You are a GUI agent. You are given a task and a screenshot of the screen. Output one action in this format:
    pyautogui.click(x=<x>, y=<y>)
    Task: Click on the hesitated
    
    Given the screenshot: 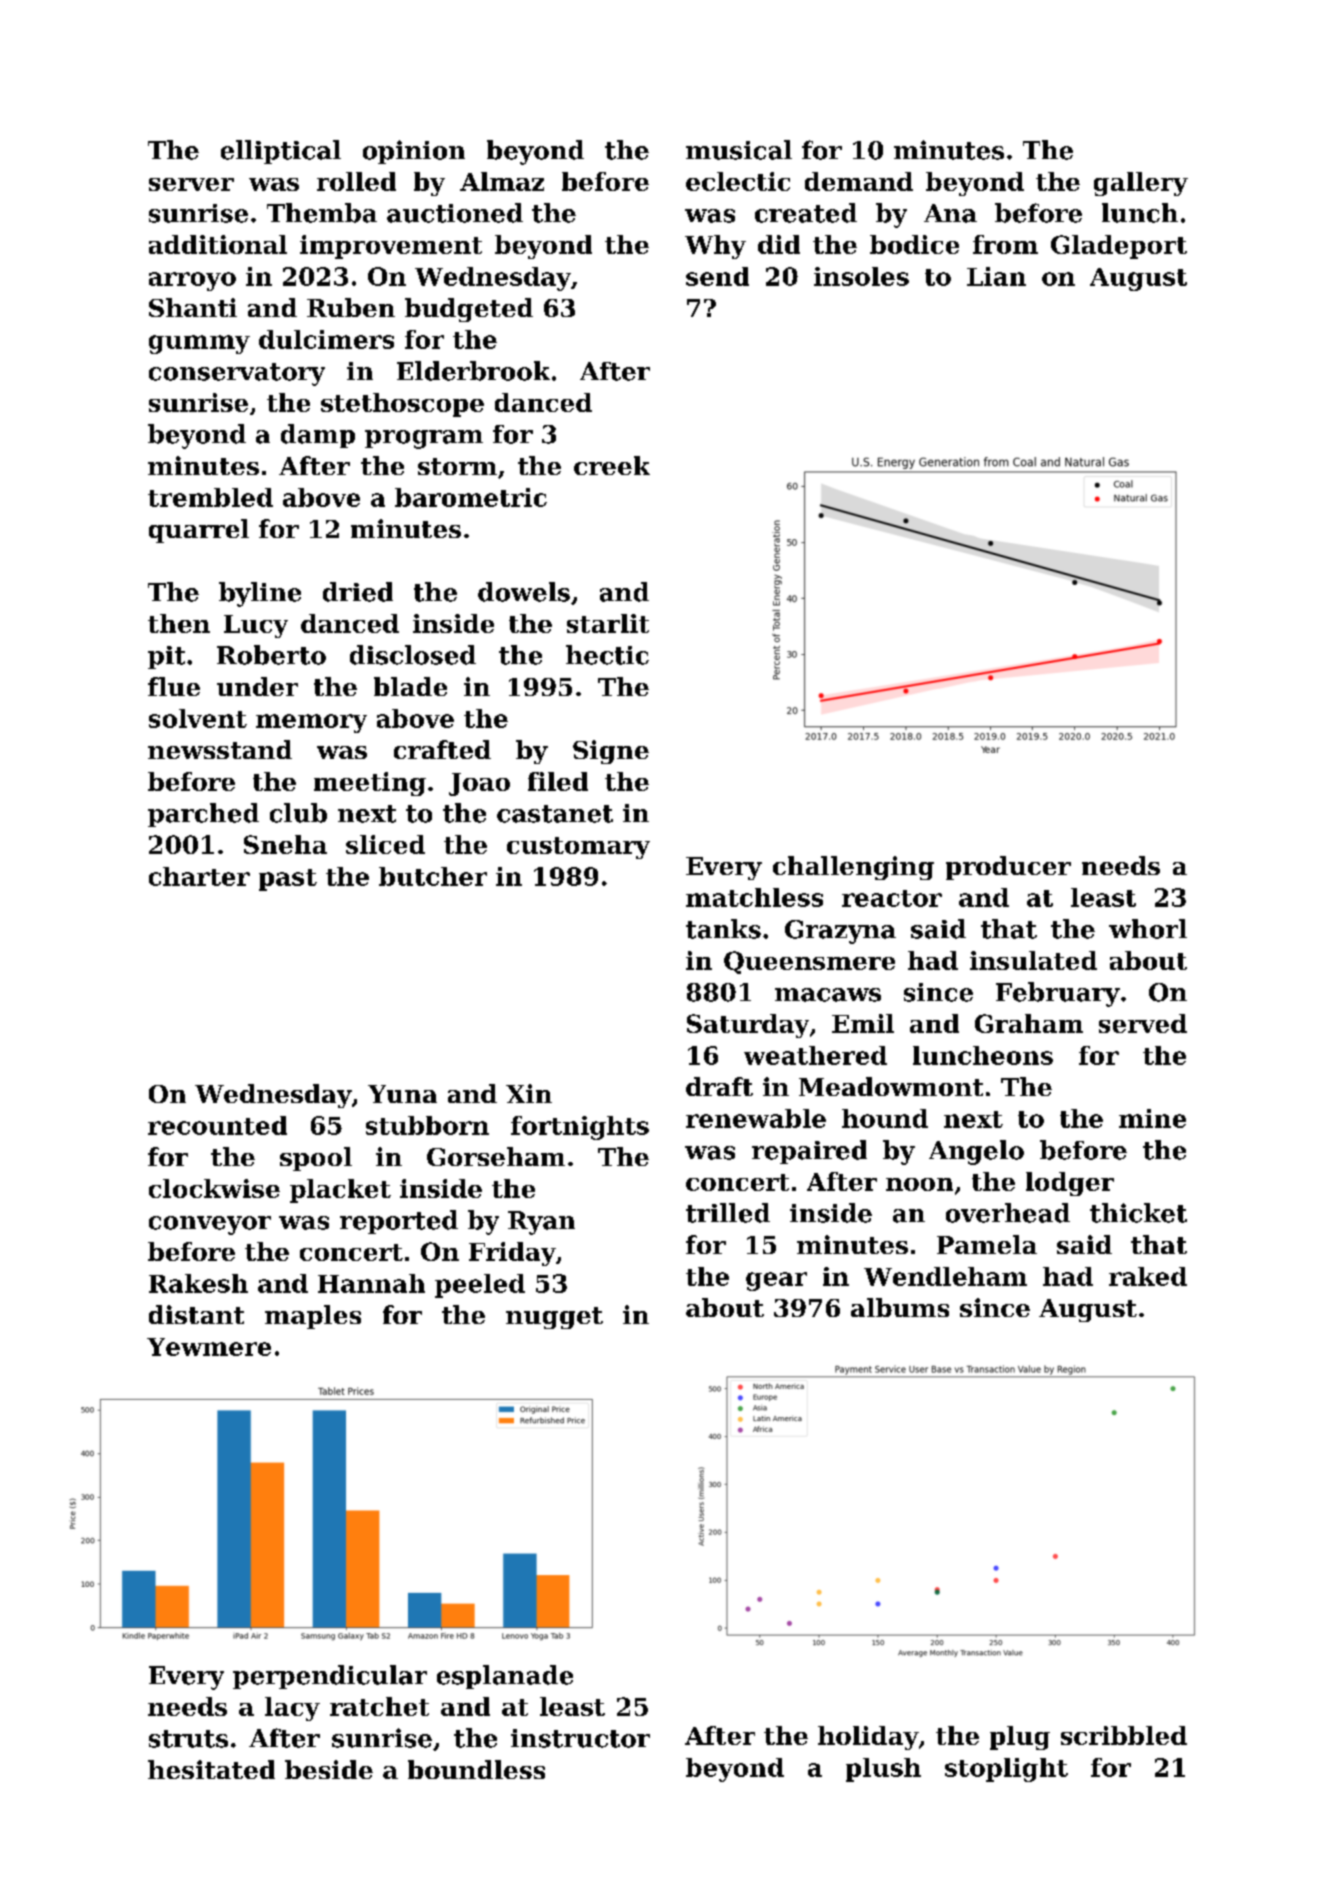 What is the action you would take?
    pyautogui.click(x=211, y=1769)
